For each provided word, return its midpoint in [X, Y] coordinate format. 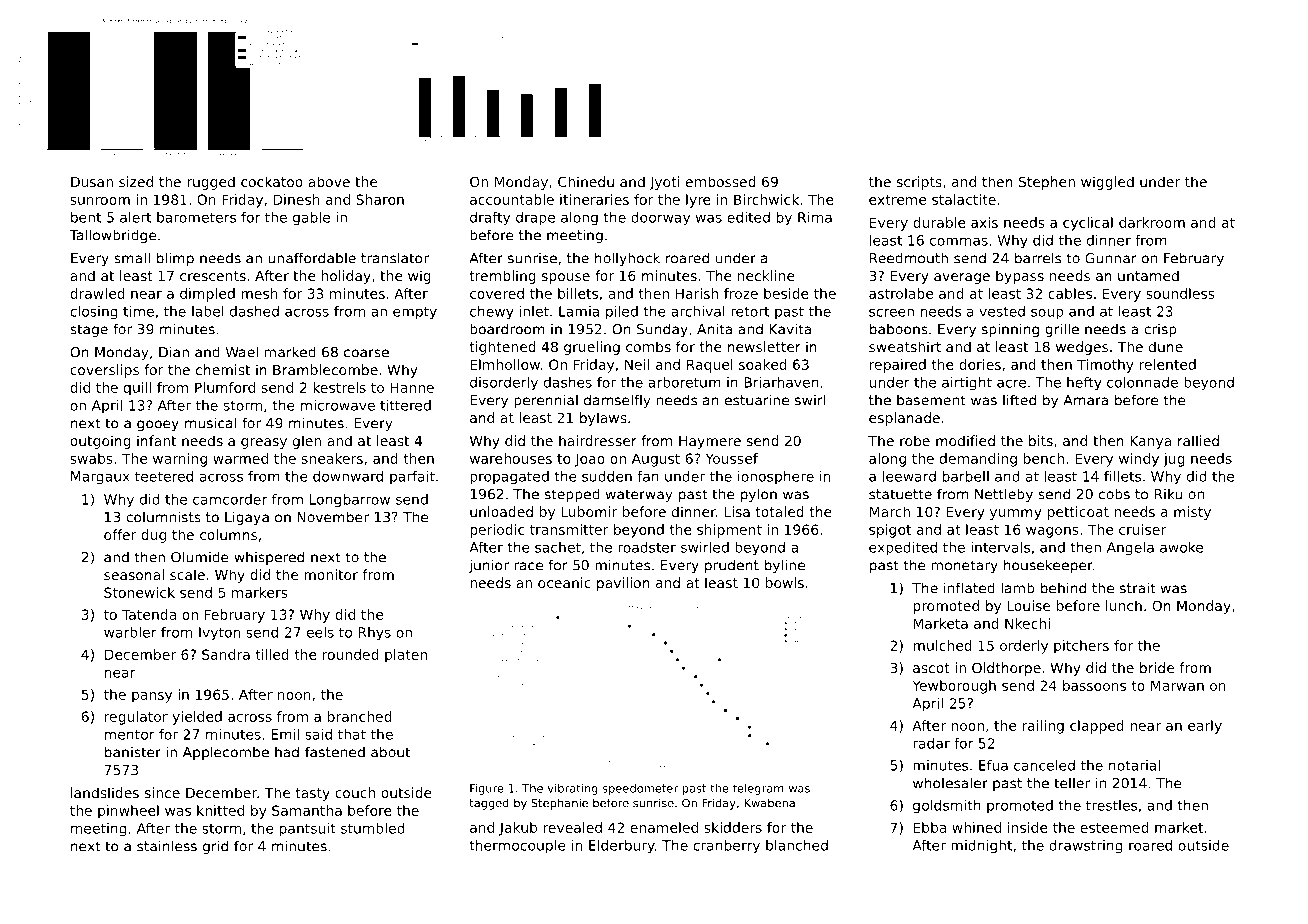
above [329, 181]
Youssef [732, 458]
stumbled [373, 828]
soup [1047, 314]
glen [307, 442]
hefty [1084, 384]
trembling [503, 277]
